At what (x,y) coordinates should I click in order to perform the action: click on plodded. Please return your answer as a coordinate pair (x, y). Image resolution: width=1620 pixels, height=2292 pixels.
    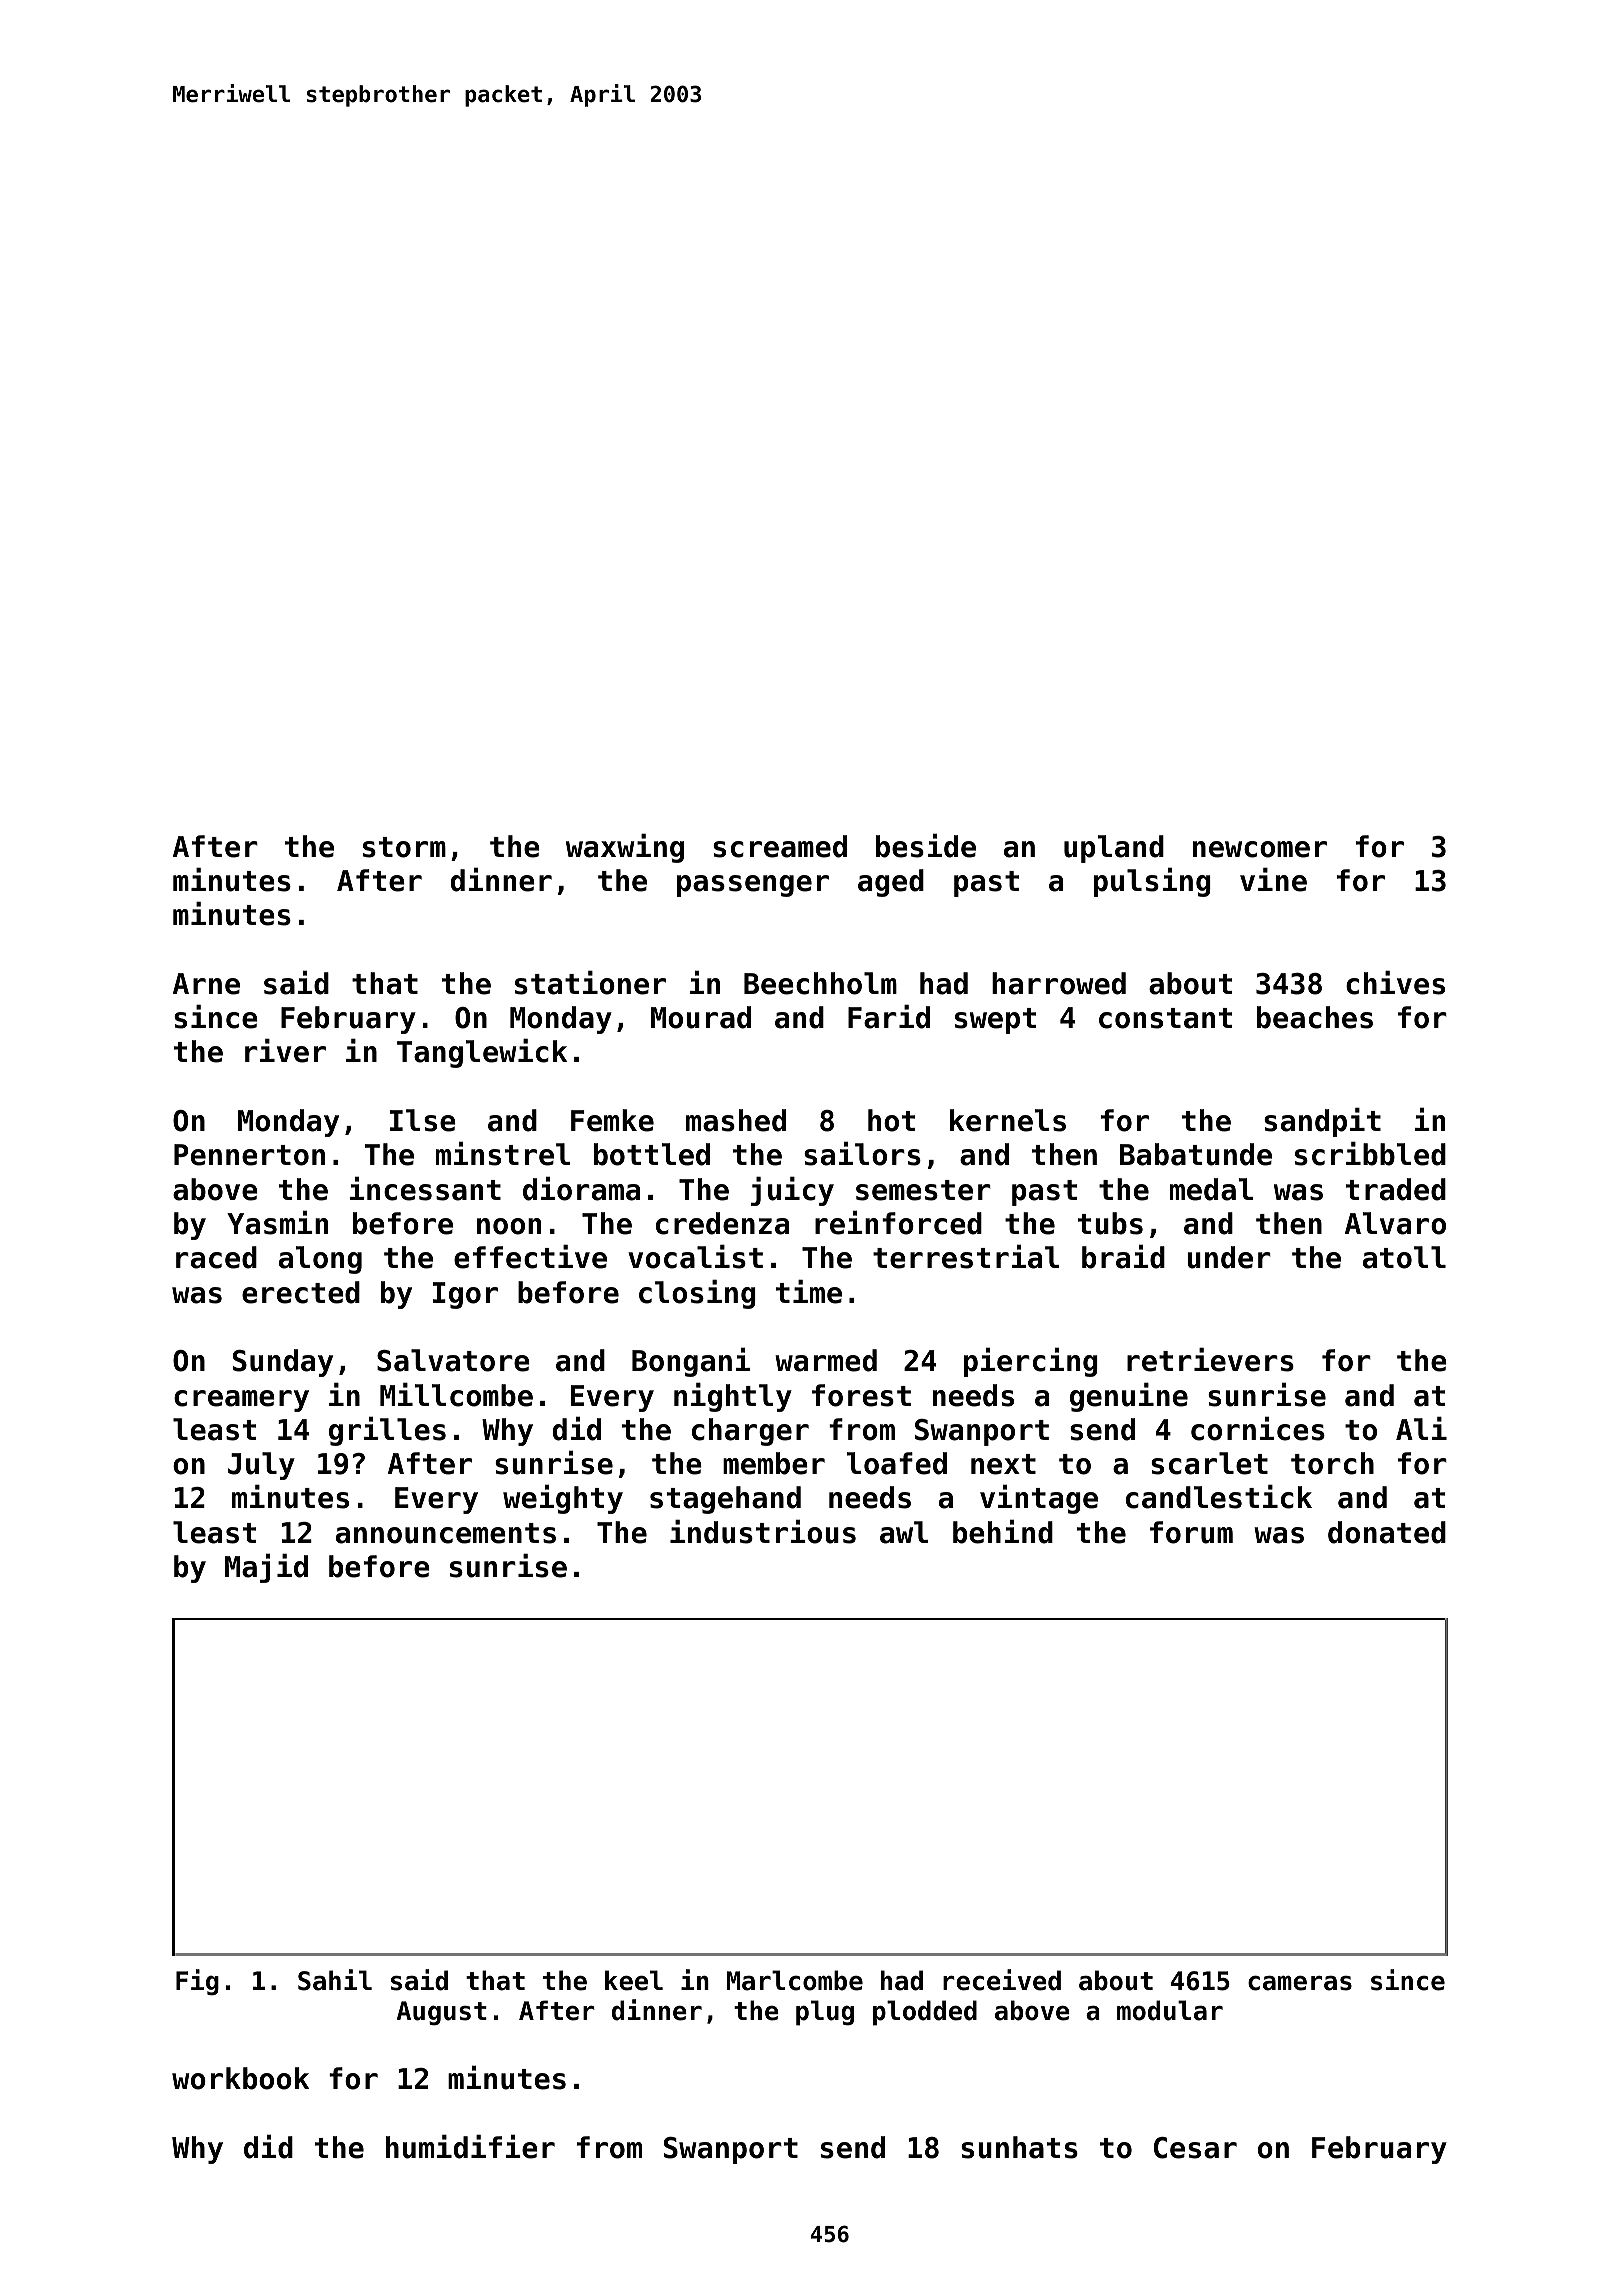
    Looking at the image, I should click on (925, 2013).
